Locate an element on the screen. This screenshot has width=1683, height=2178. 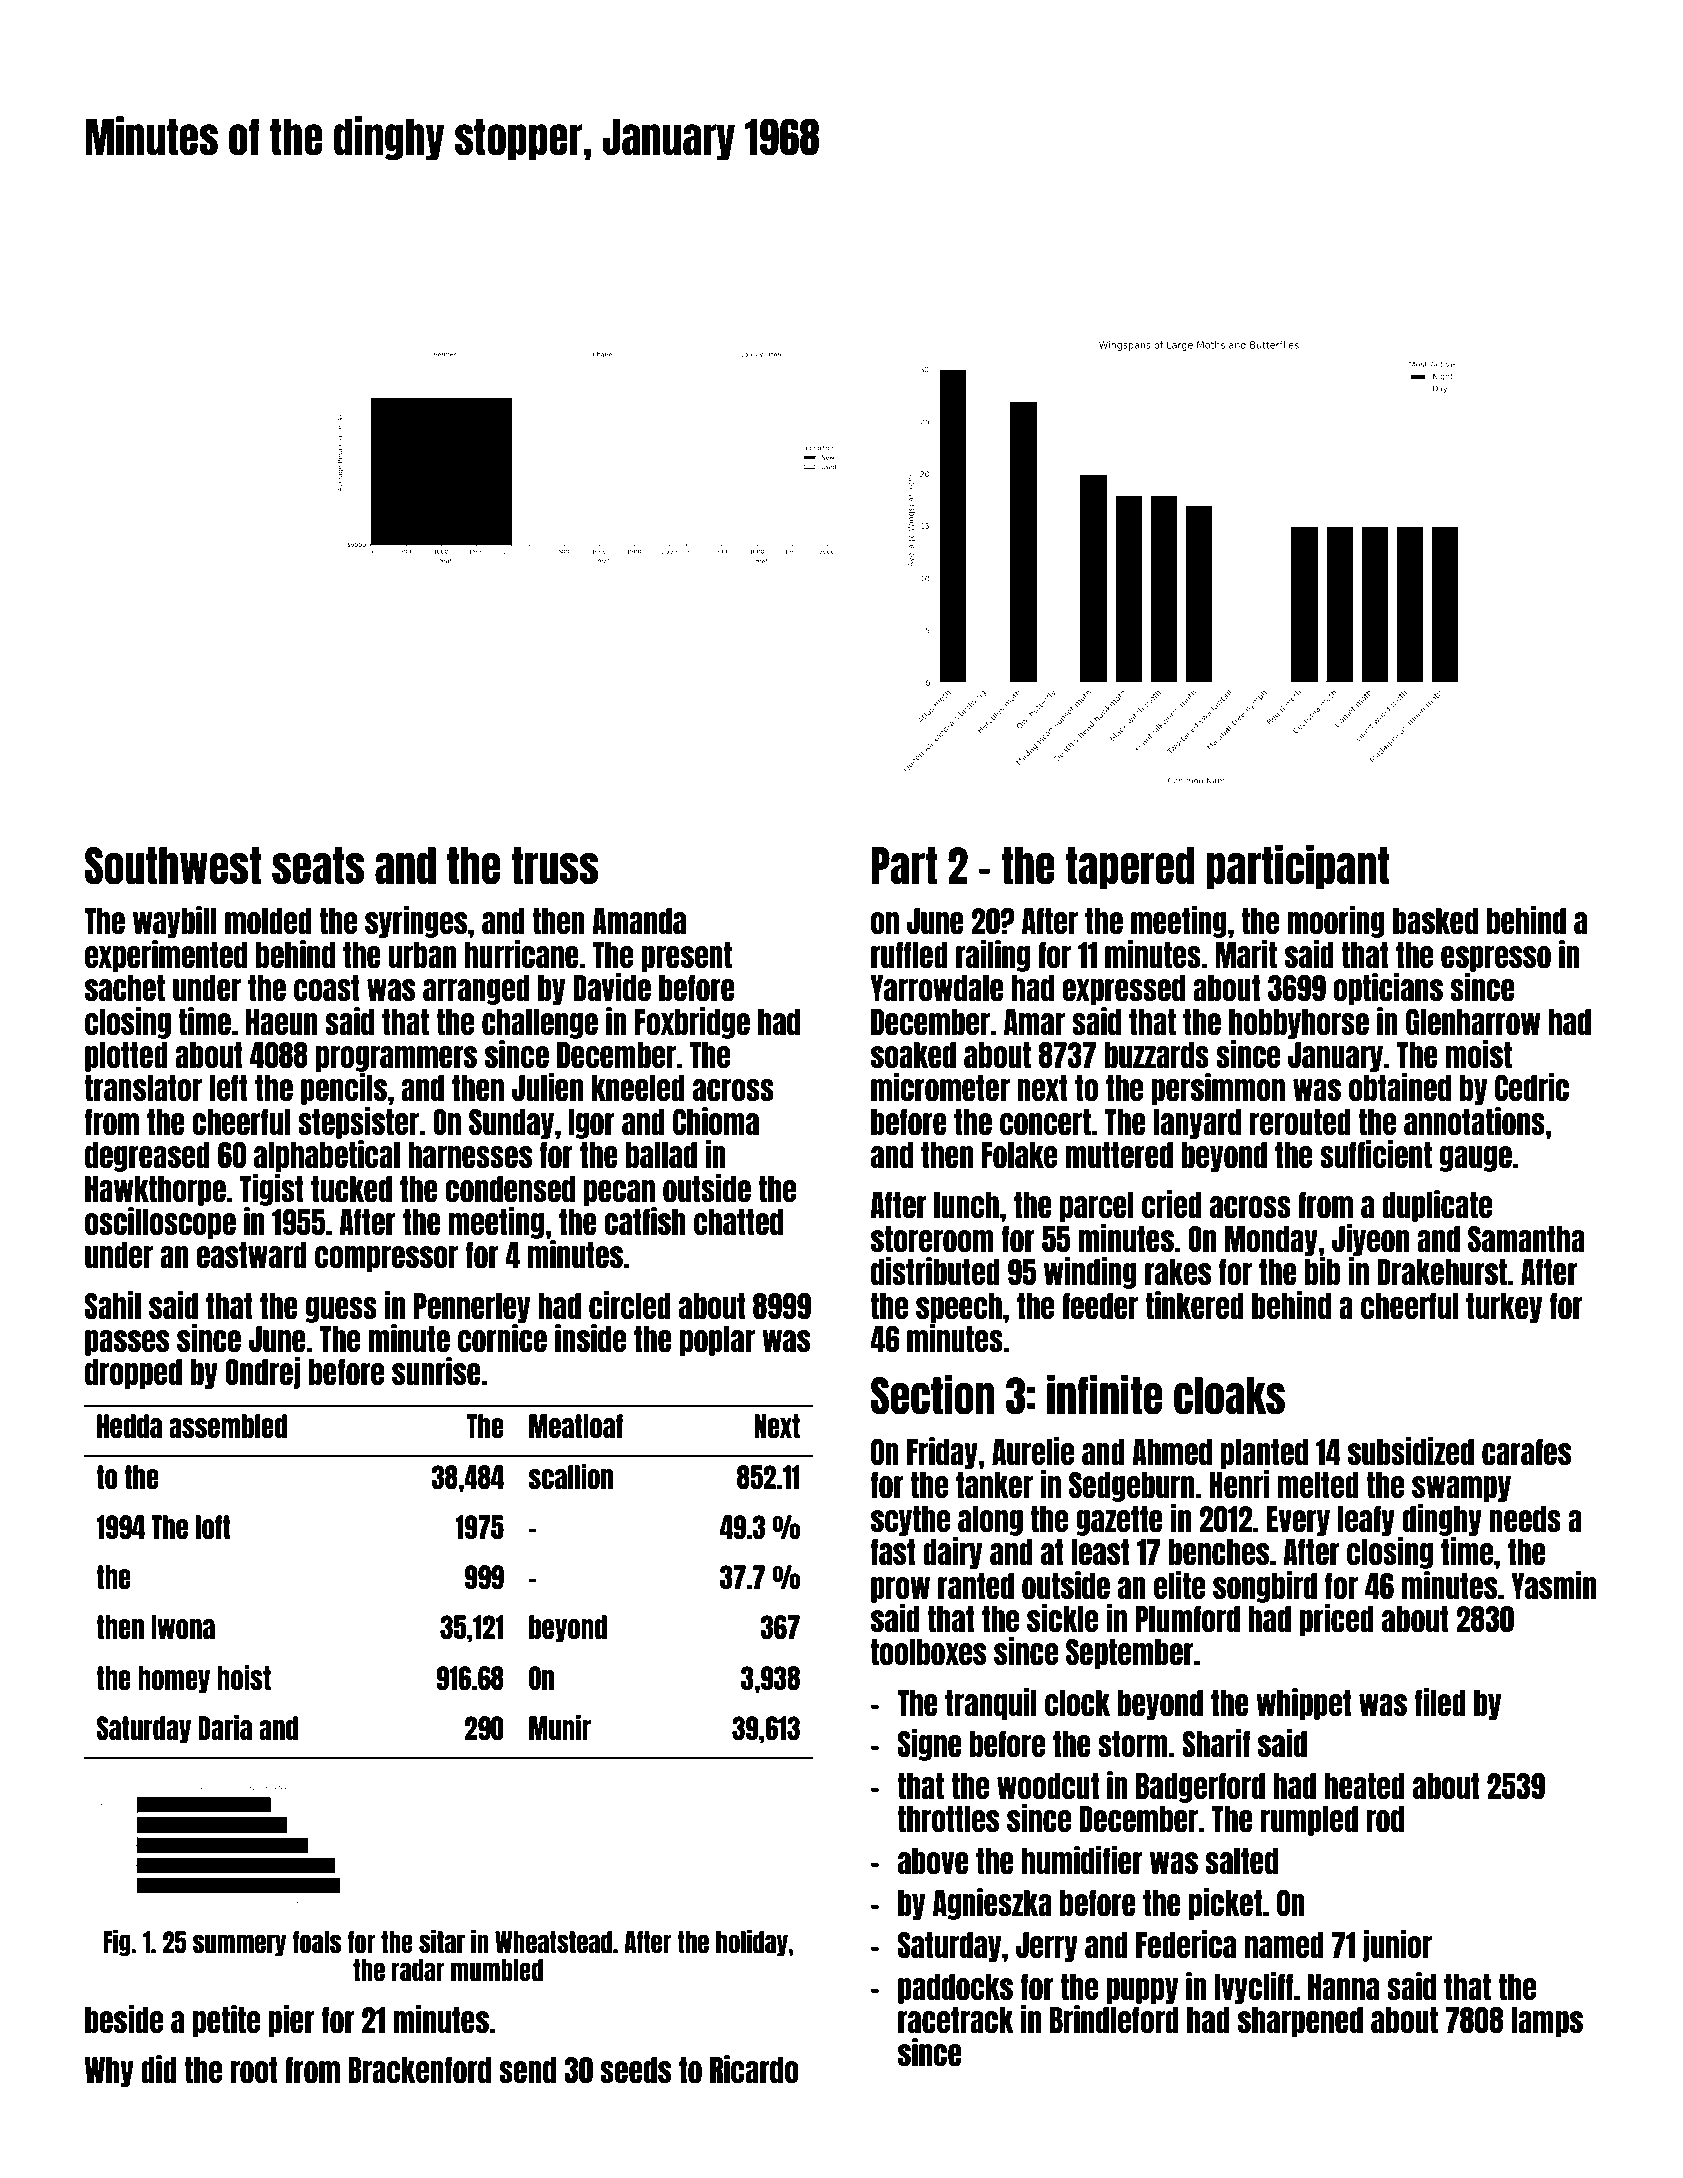
tapered is located at coordinates (1130, 868).
